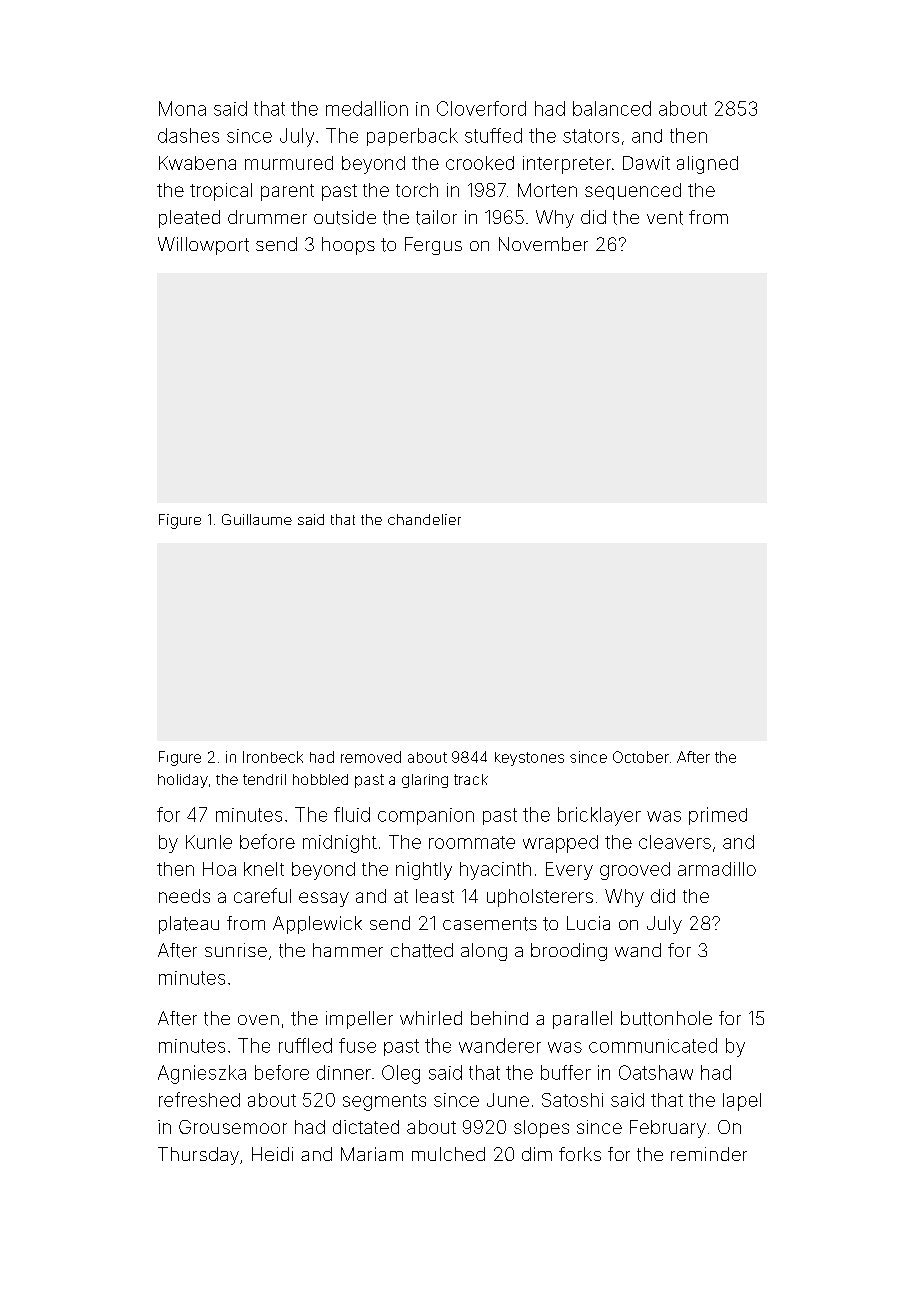 The width and height of the screenshot is (924, 1311). I want to click on balanced, so click(612, 108).
